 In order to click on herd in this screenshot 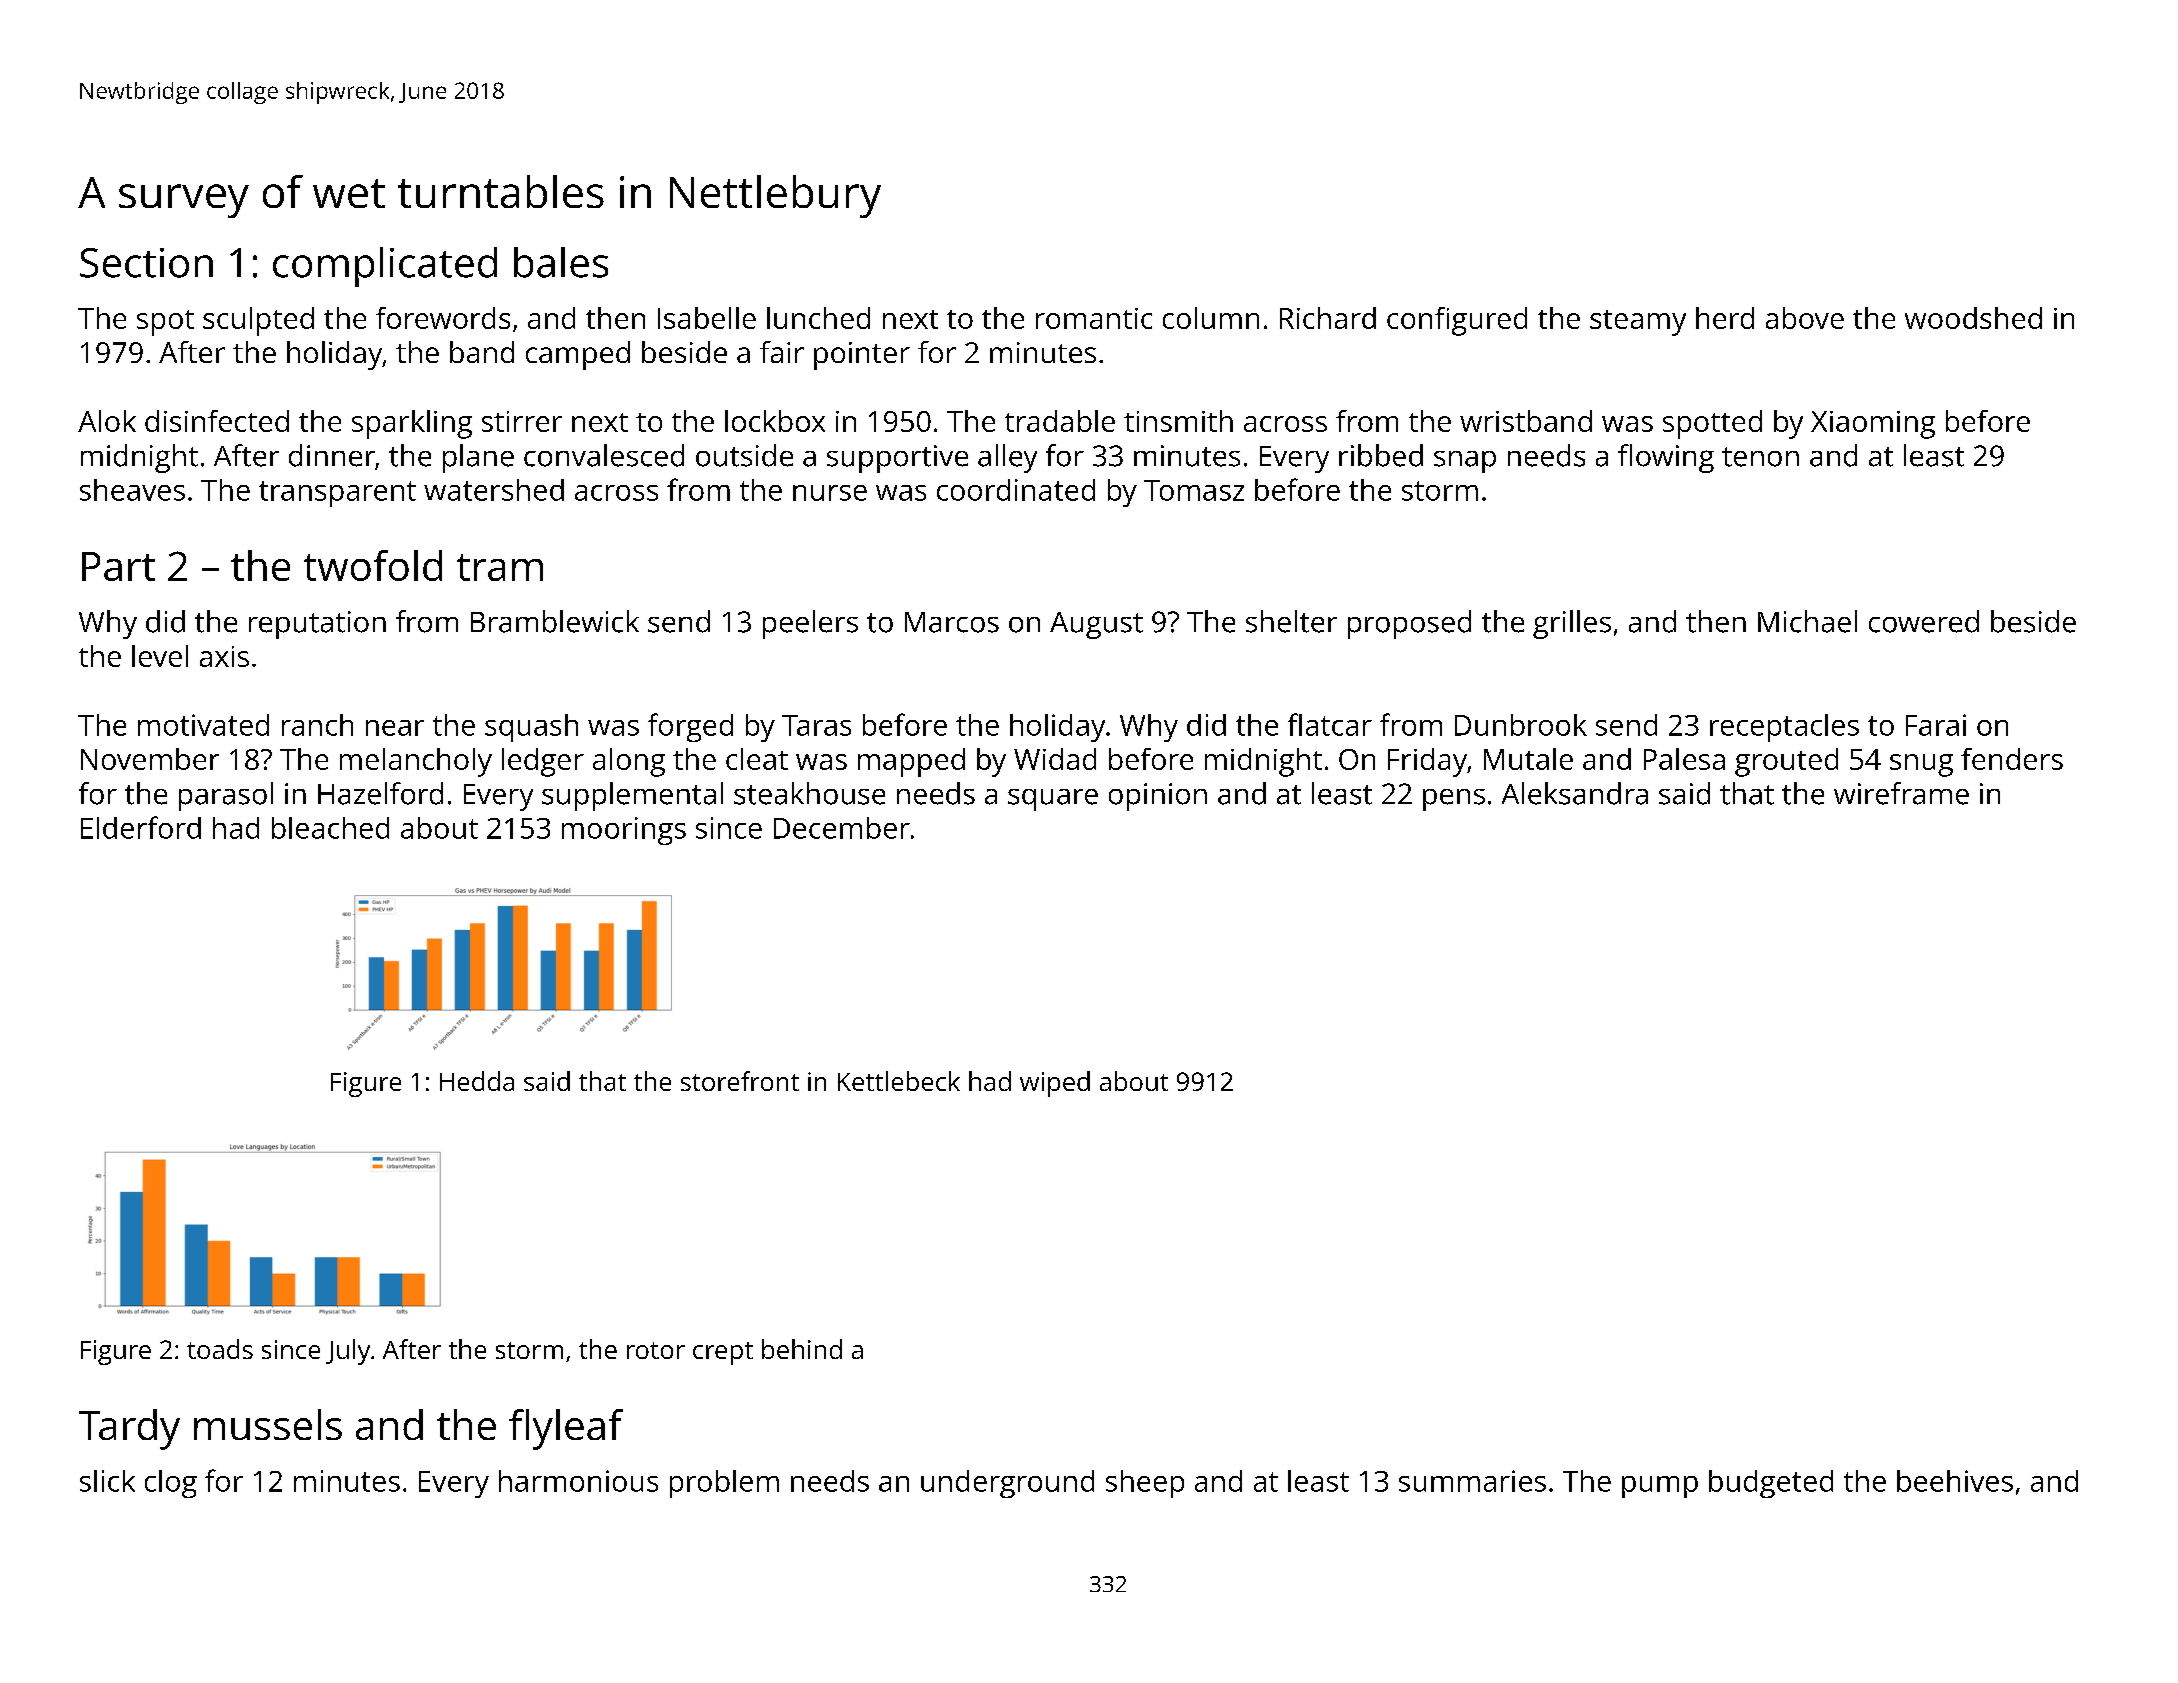, I will do `click(1725, 318)`.
